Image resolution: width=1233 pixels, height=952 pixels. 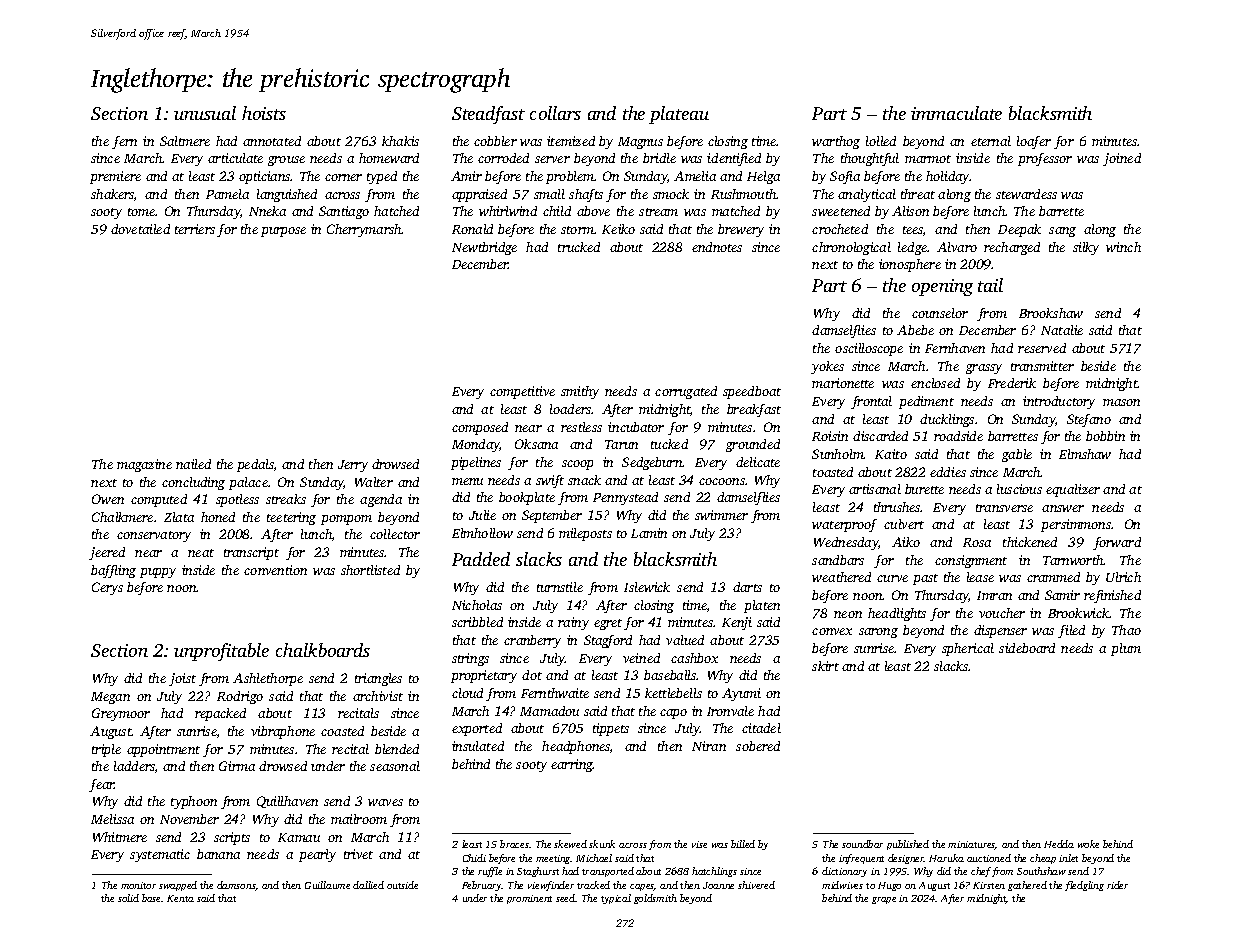 What do you see at coordinates (752, 392) in the screenshot?
I see `speedboat` at bounding box center [752, 392].
